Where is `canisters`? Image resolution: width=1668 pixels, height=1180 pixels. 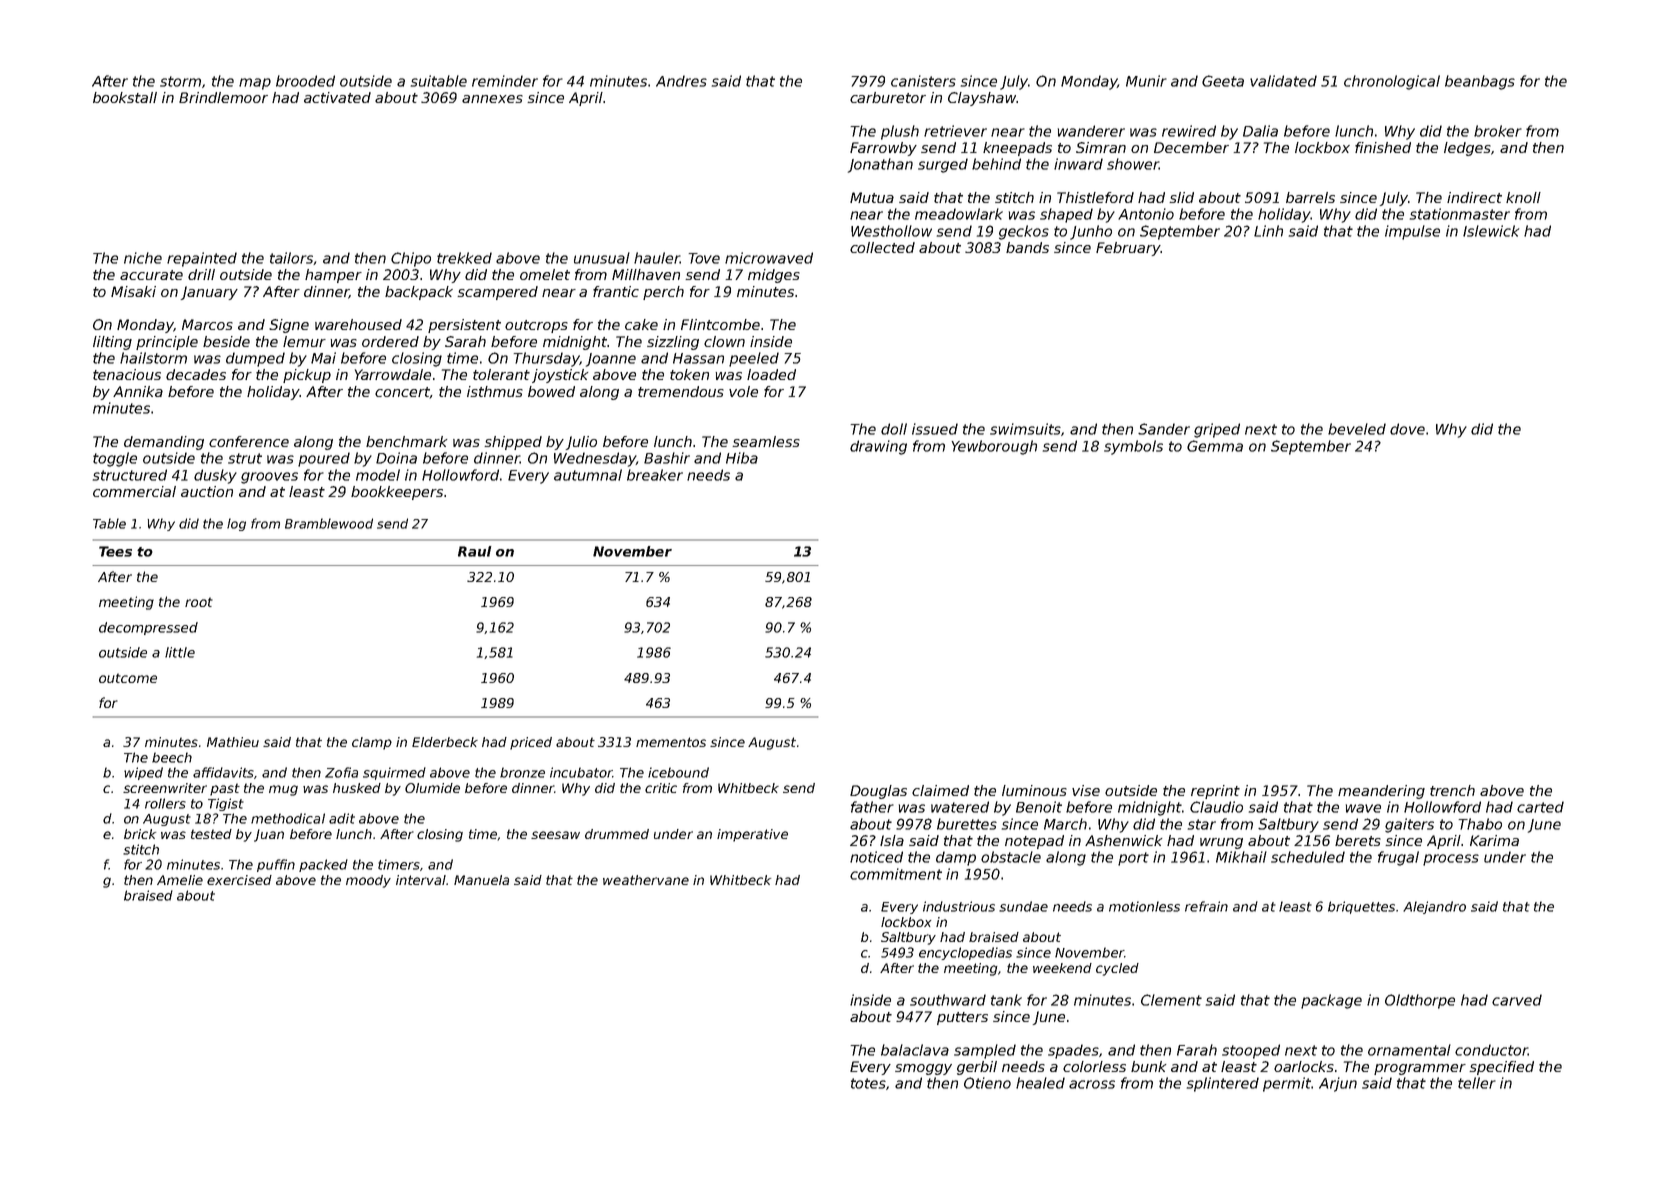
canisters is located at coordinates (923, 81).
